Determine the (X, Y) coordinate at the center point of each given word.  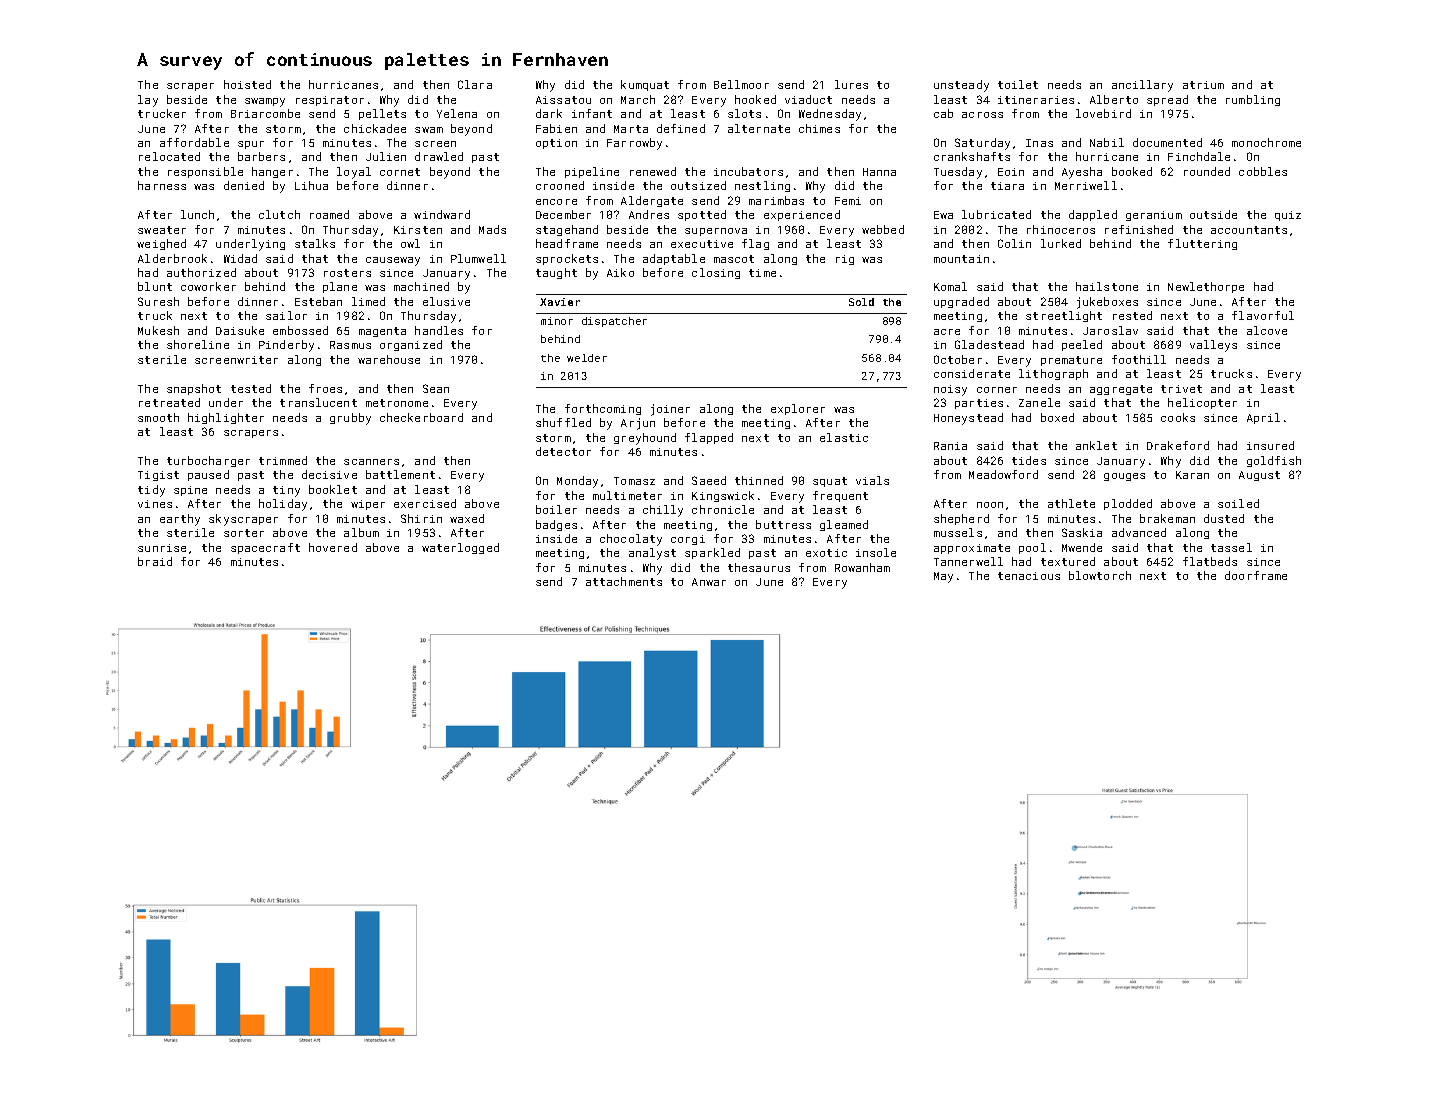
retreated (169, 402)
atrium (1203, 85)
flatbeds (1210, 561)
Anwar (709, 582)
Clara (475, 84)
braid (155, 561)
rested (1132, 315)
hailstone (1107, 286)
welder (587, 358)
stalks (315, 243)
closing (716, 273)
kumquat (645, 85)
